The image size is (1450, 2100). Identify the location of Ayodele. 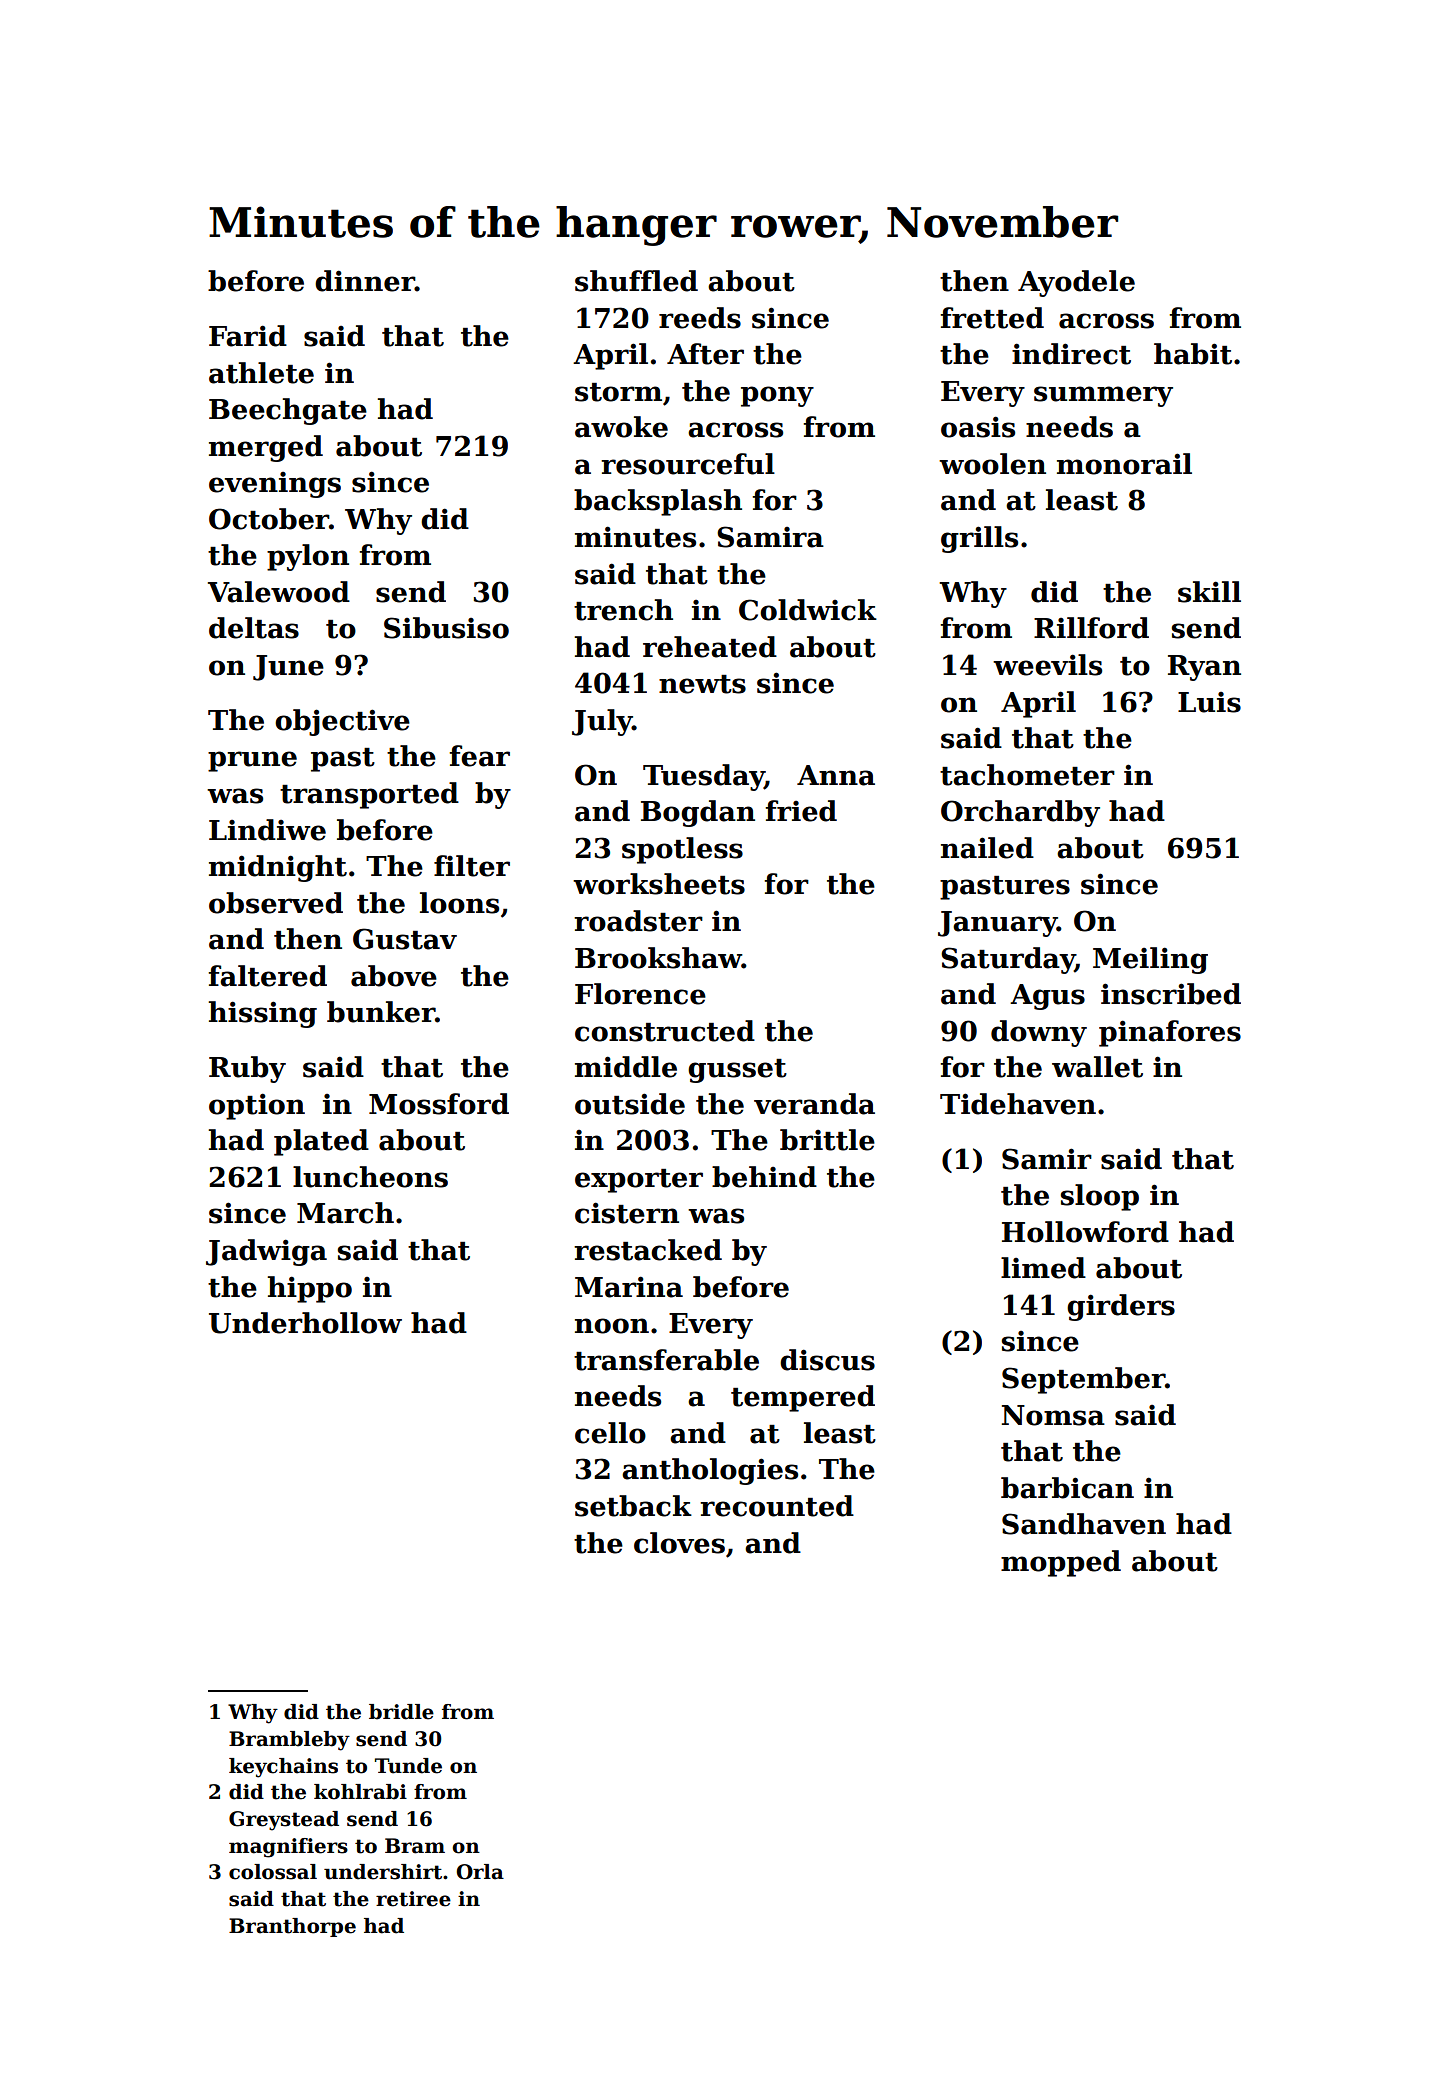
(1076, 283).
